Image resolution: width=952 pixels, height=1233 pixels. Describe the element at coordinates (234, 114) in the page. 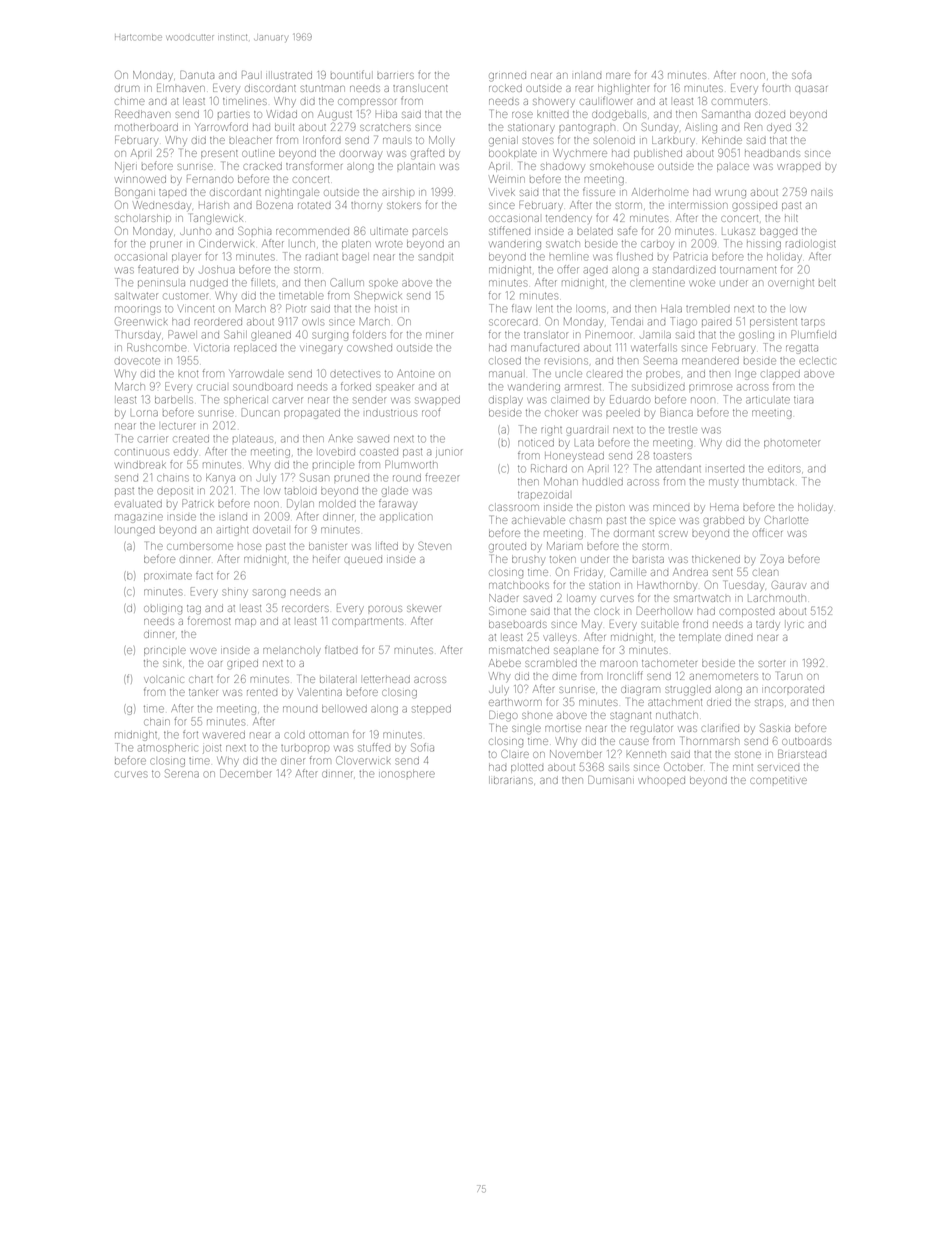

I see `parties` at that location.
